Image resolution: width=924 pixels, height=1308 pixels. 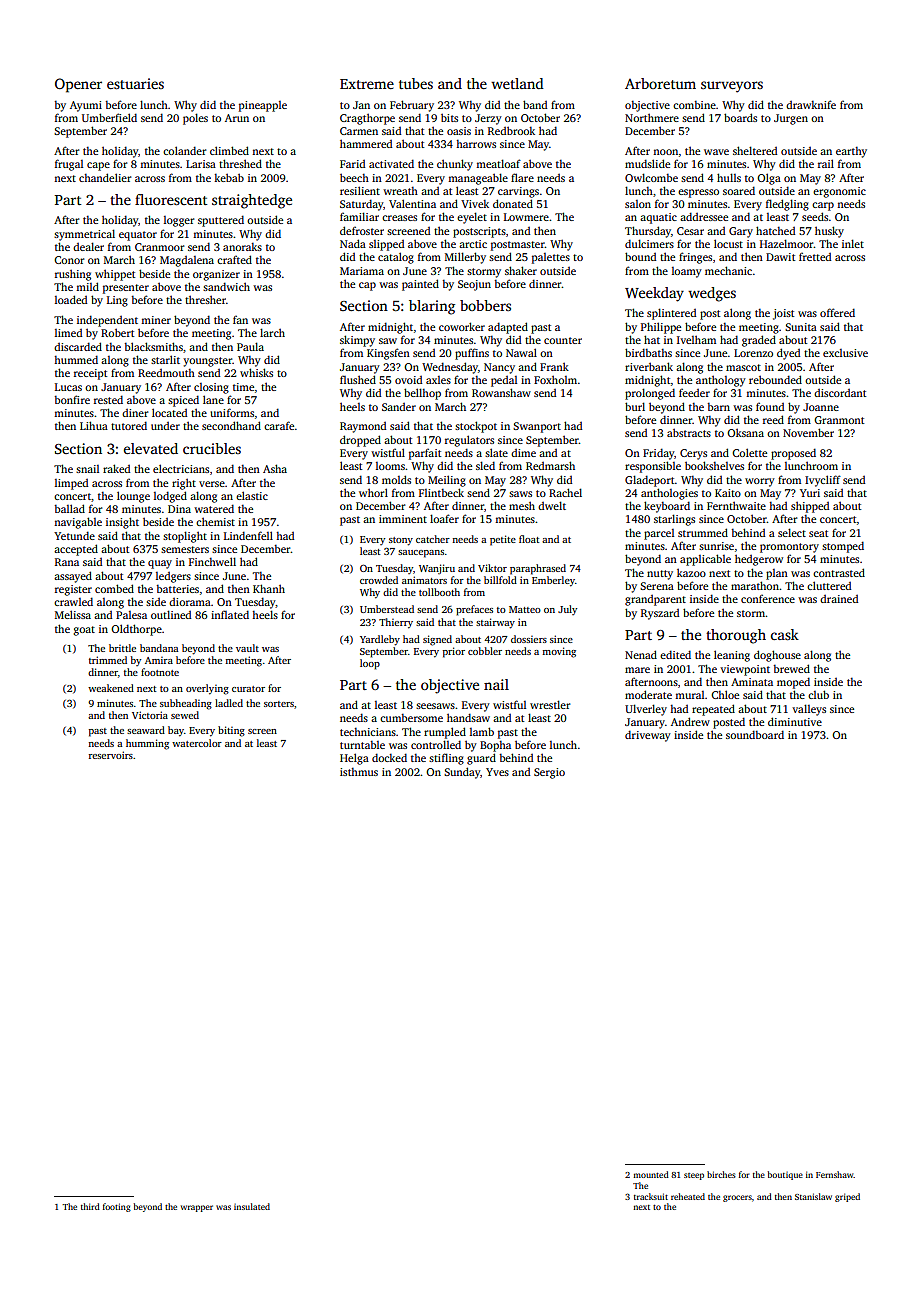 I want to click on wrapper, so click(x=197, y=1208).
